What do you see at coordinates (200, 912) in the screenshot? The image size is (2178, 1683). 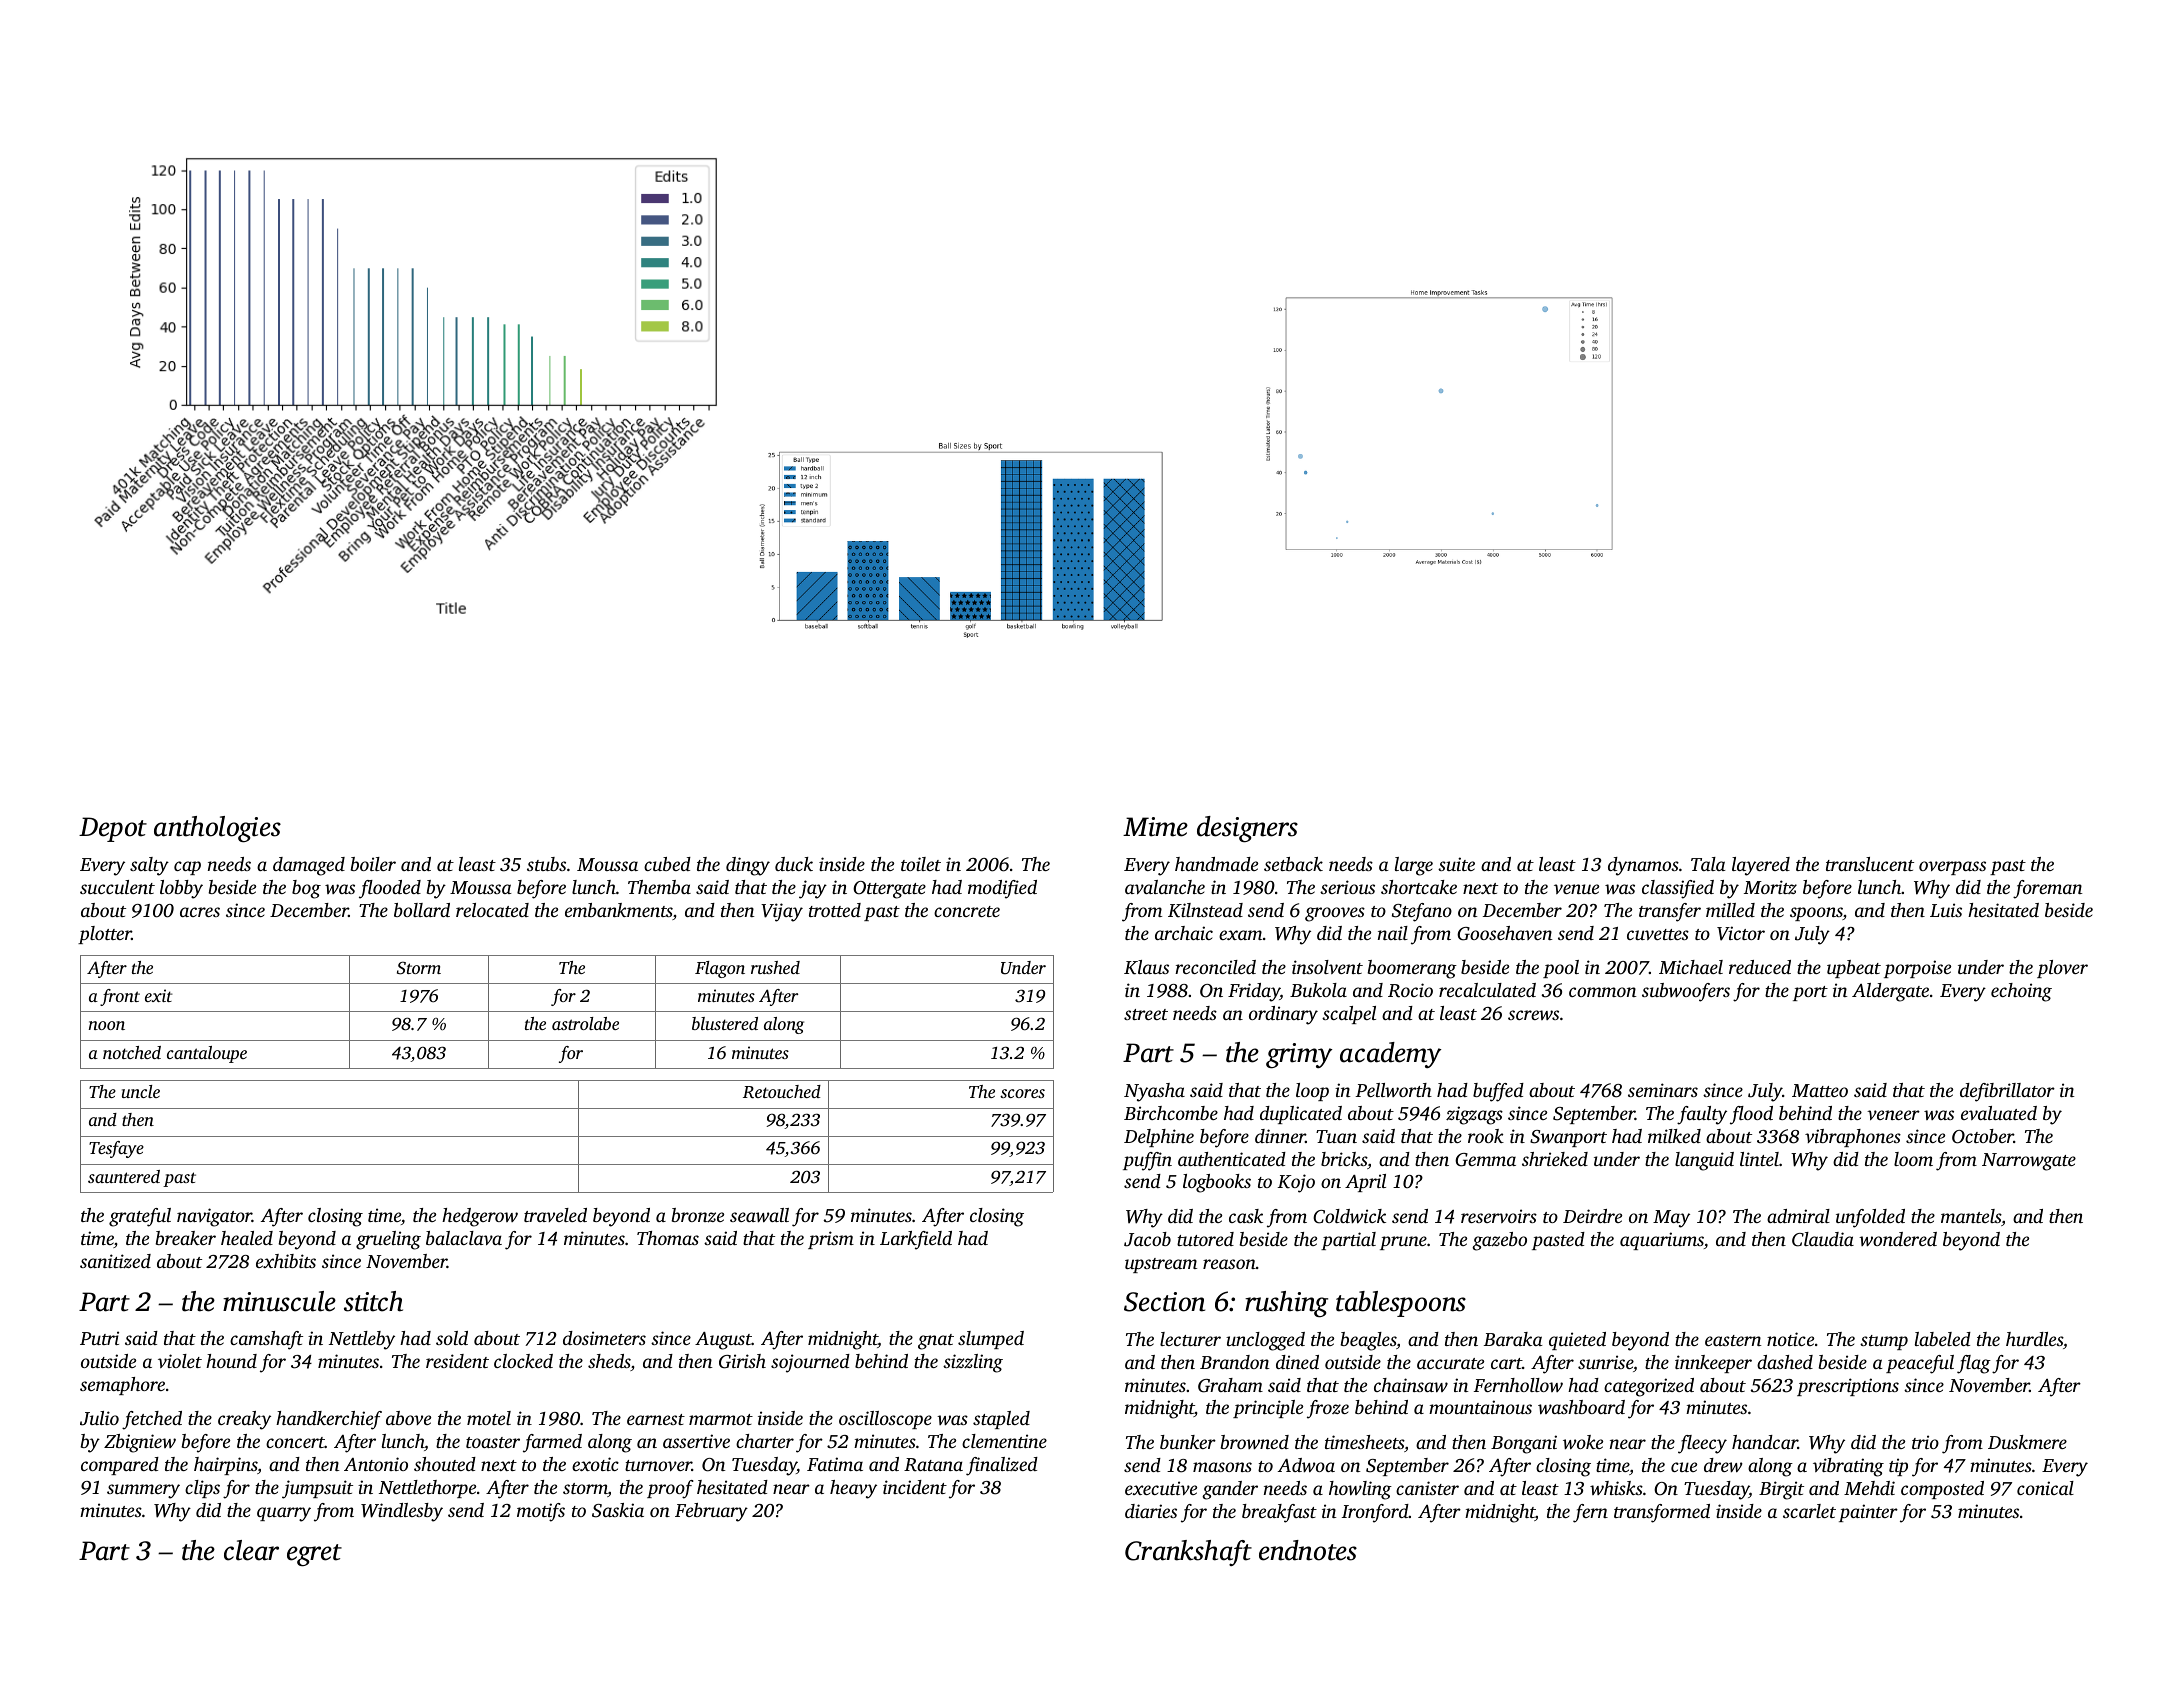 I see `acres` at bounding box center [200, 912].
